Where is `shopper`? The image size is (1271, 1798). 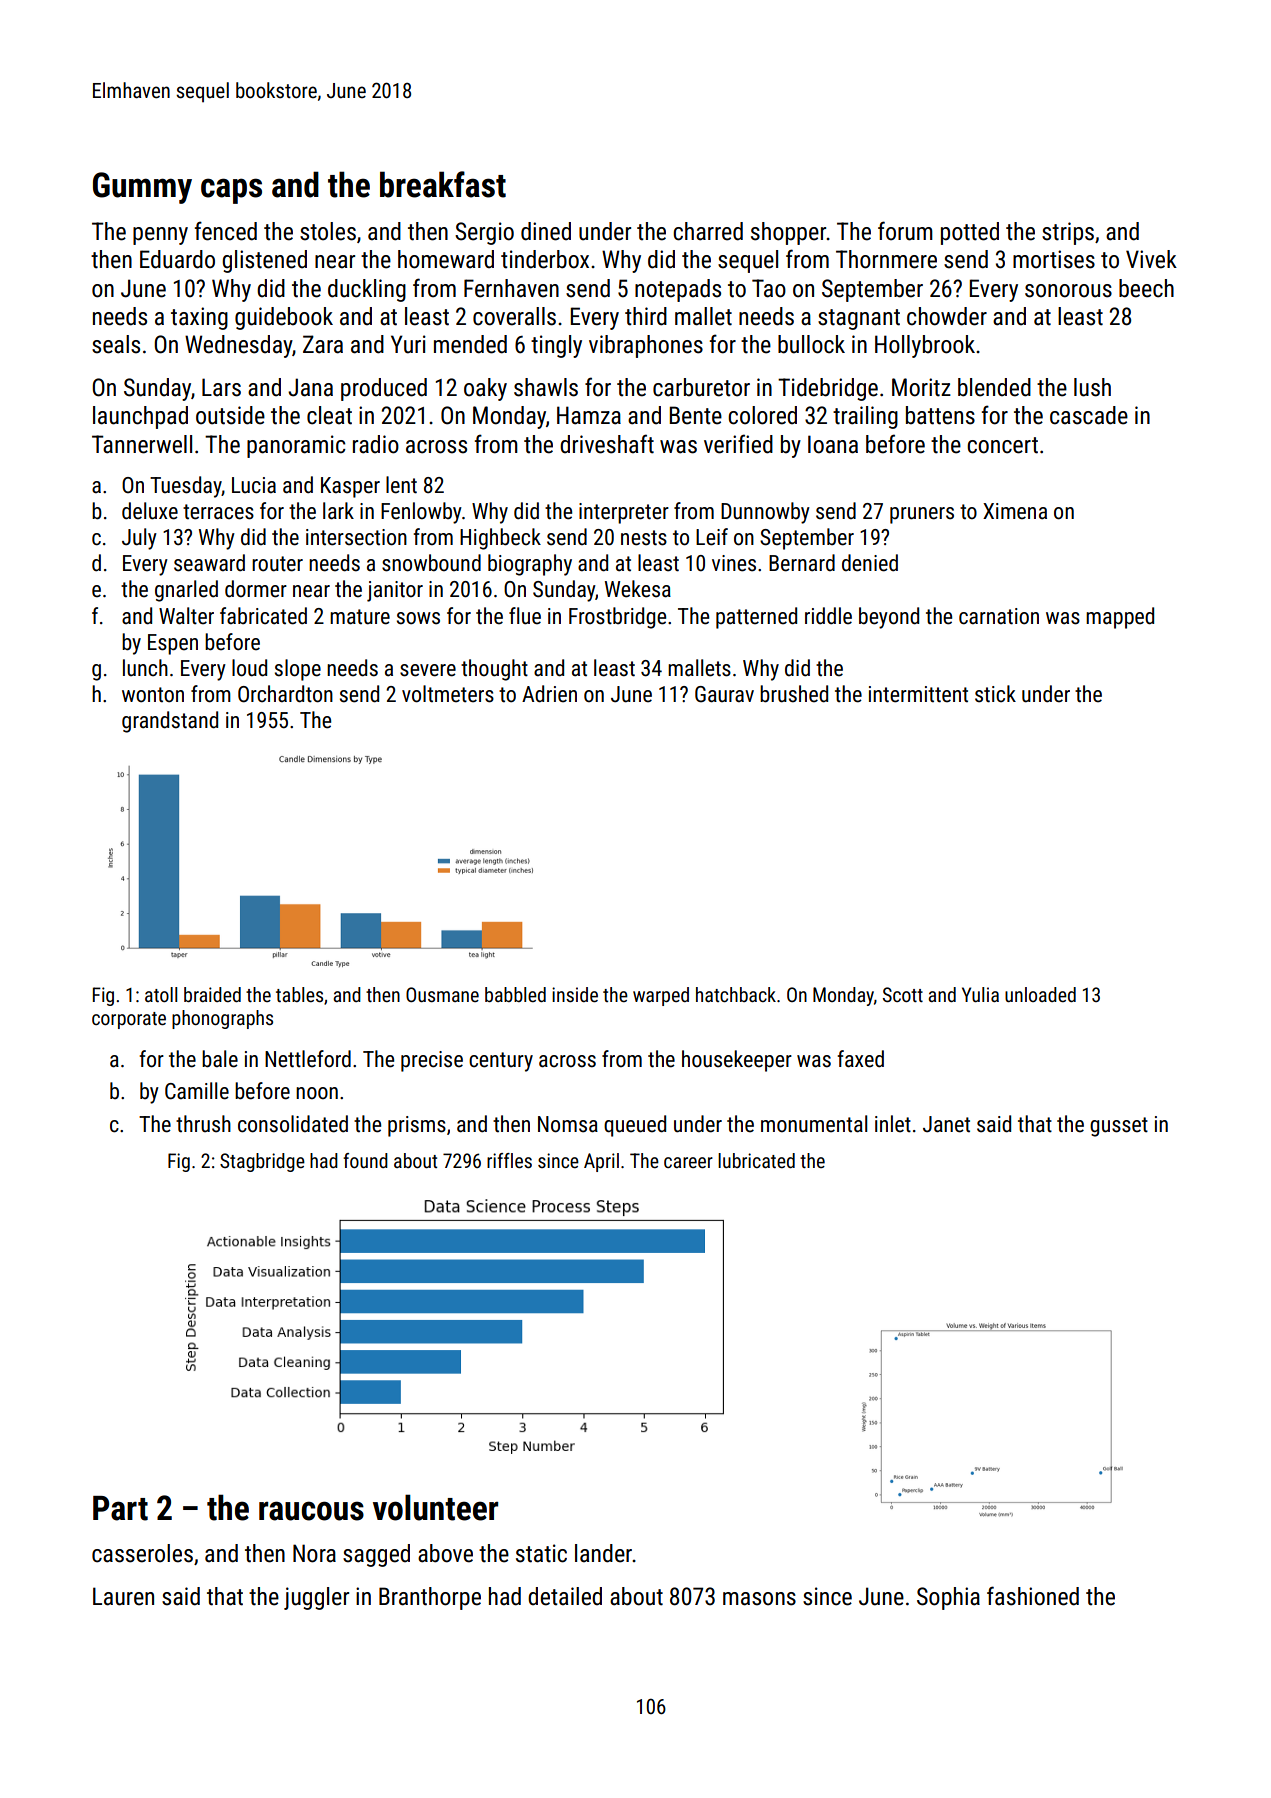 shopper is located at coordinates (789, 233).
